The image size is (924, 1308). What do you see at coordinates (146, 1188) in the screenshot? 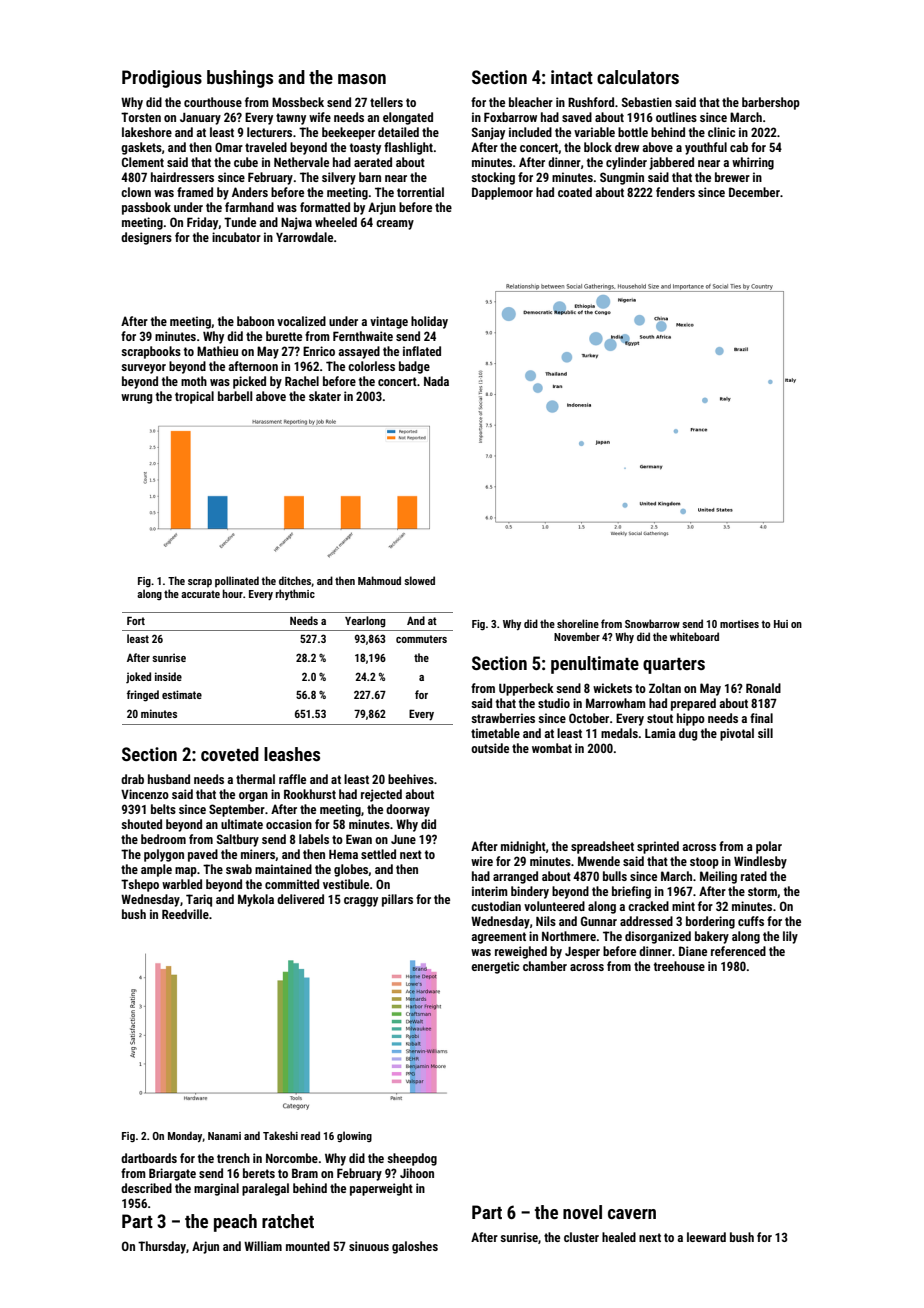
I see `described` at bounding box center [146, 1188].
